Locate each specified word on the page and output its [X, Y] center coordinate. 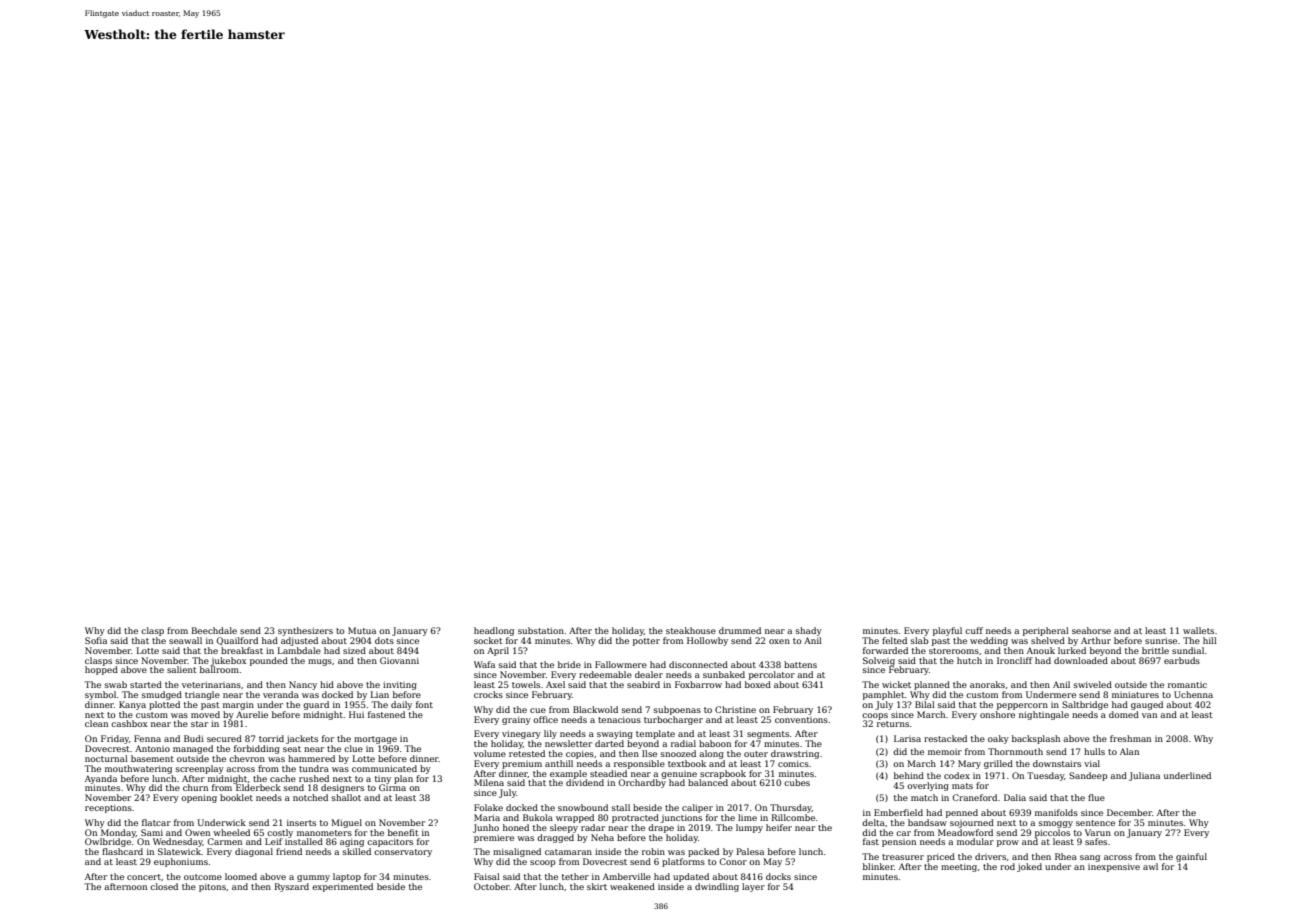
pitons [212, 887]
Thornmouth [1015, 751]
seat [292, 749]
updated [691, 877]
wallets [1198, 630]
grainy [516, 720]
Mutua [362, 630]
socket [488, 640]
